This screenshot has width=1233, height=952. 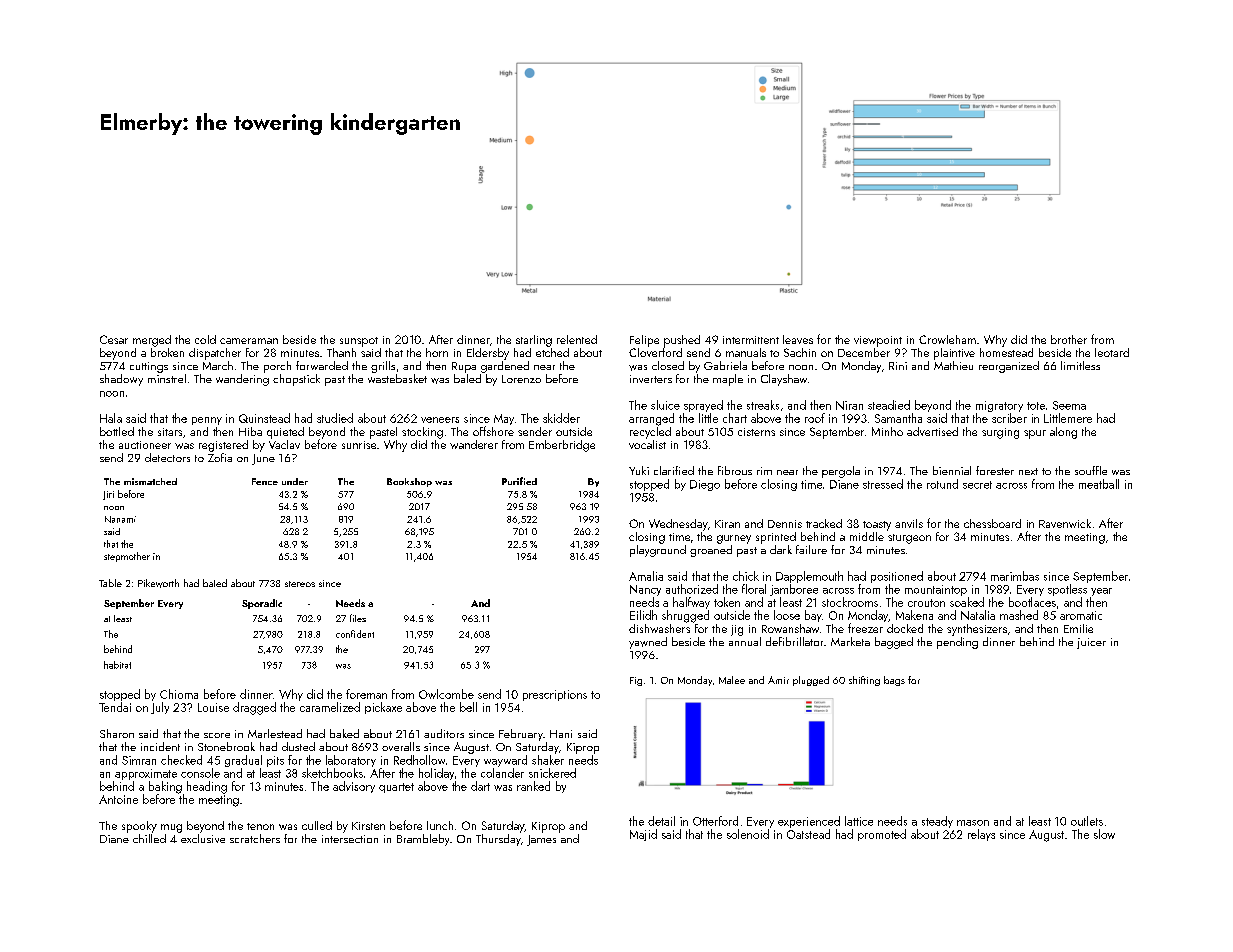 What do you see at coordinates (149, 838) in the screenshot?
I see `chilled` at bounding box center [149, 838].
